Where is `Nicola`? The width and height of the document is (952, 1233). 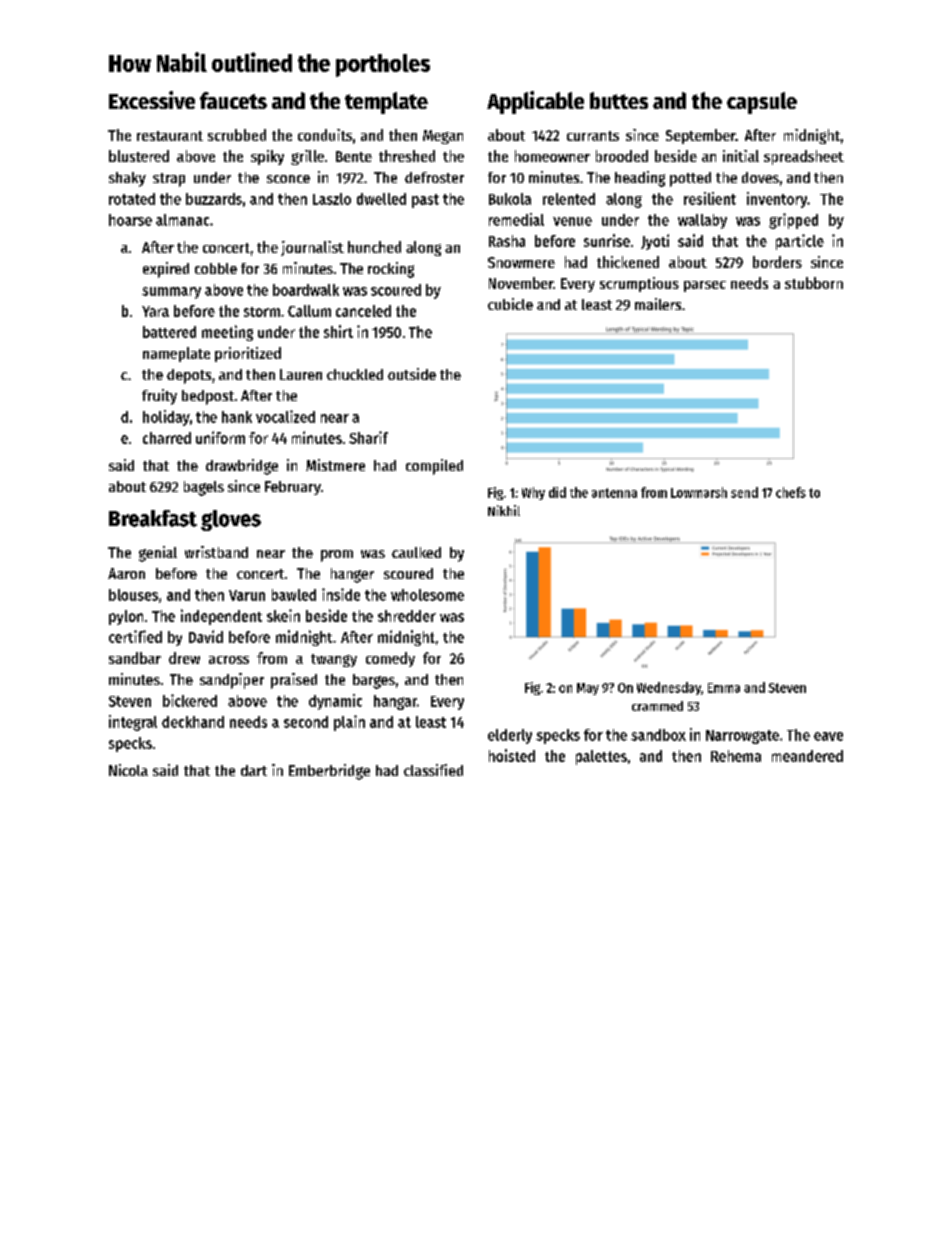
Nicola is located at coordinates (128, 770).
